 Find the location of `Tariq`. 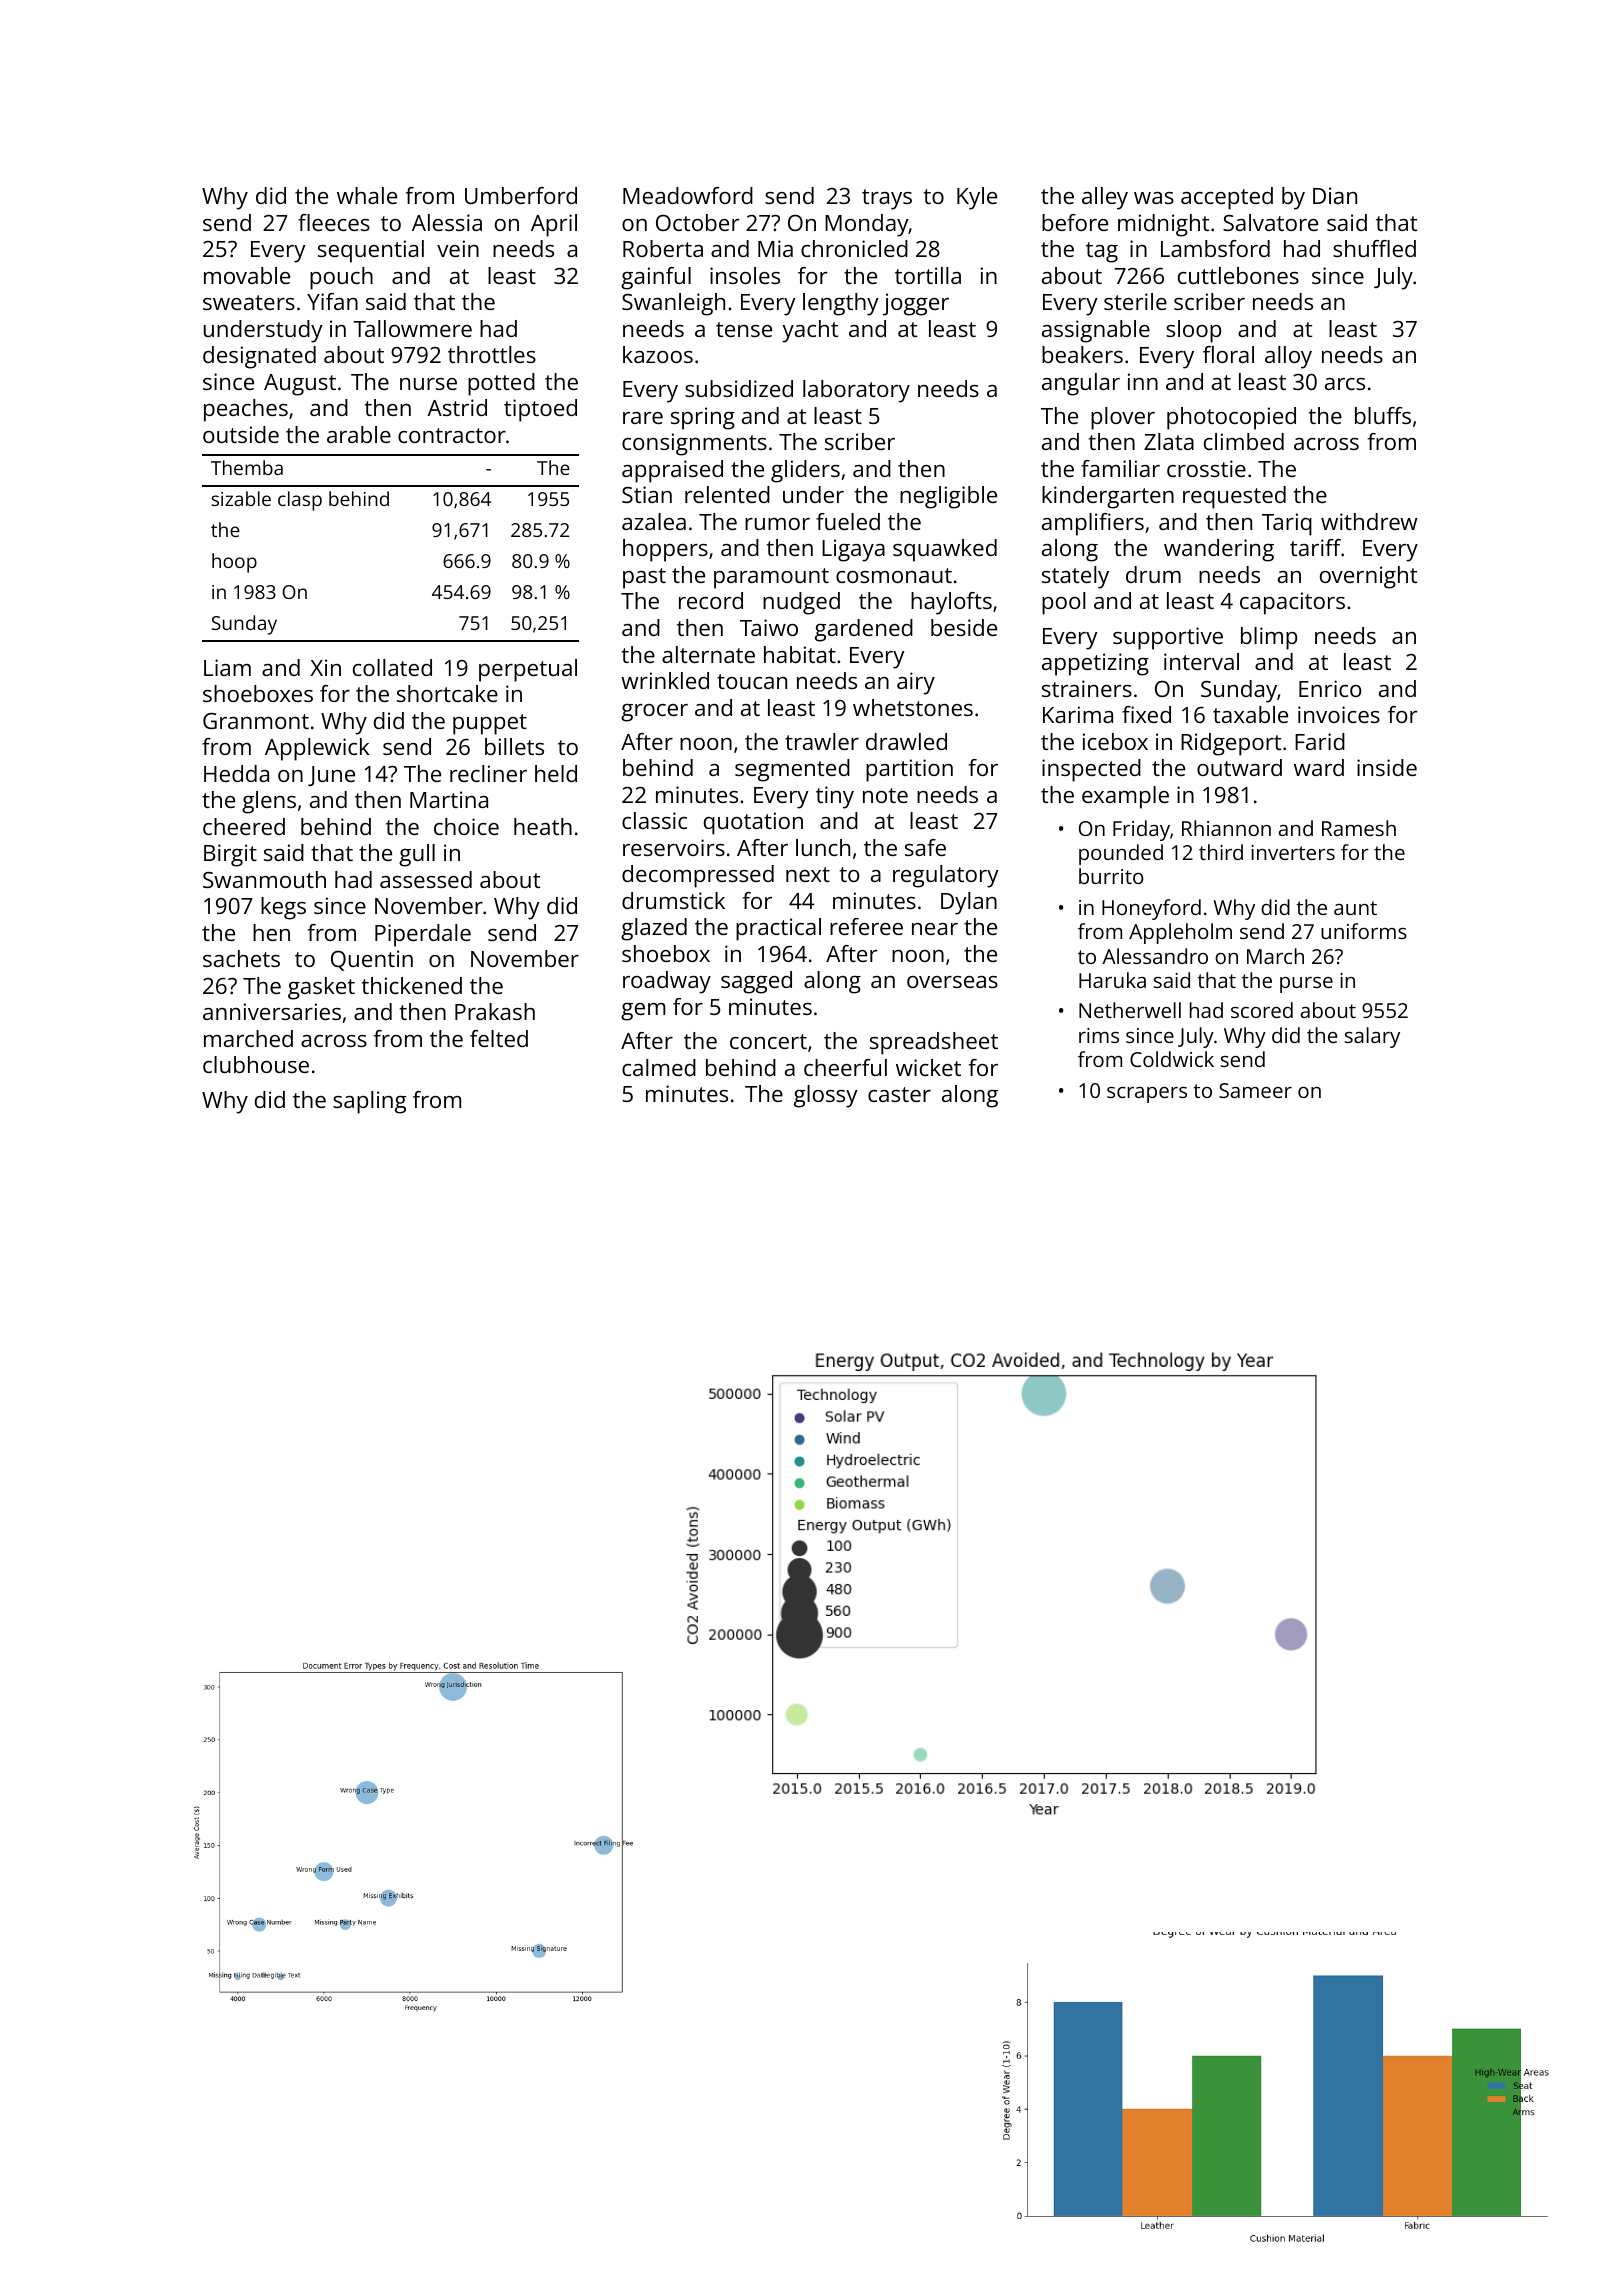

Tariq is located at coordinates (1287, 524).
